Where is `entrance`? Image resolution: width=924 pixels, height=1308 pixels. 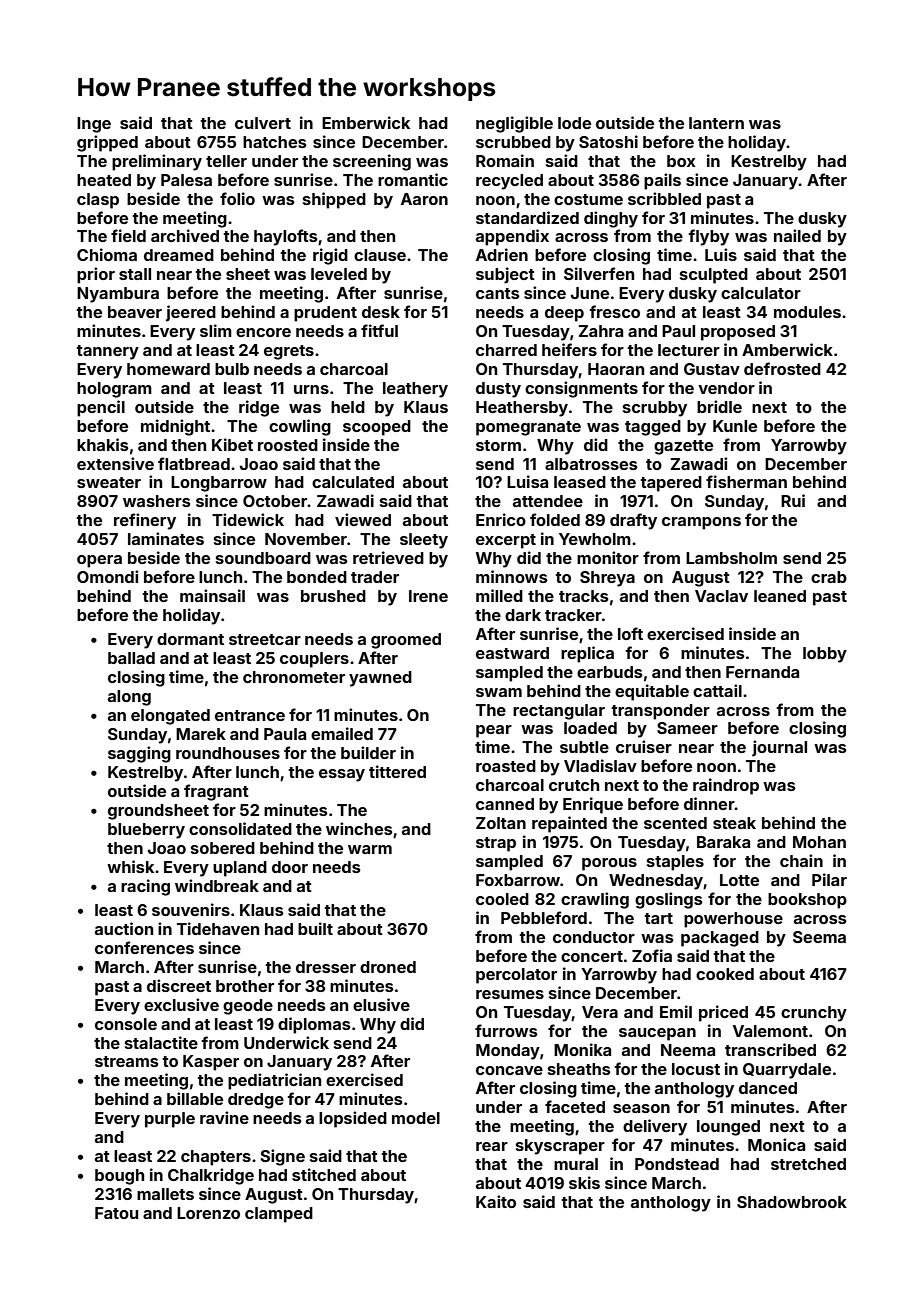 entrance is located at coordinates (250, 715).
